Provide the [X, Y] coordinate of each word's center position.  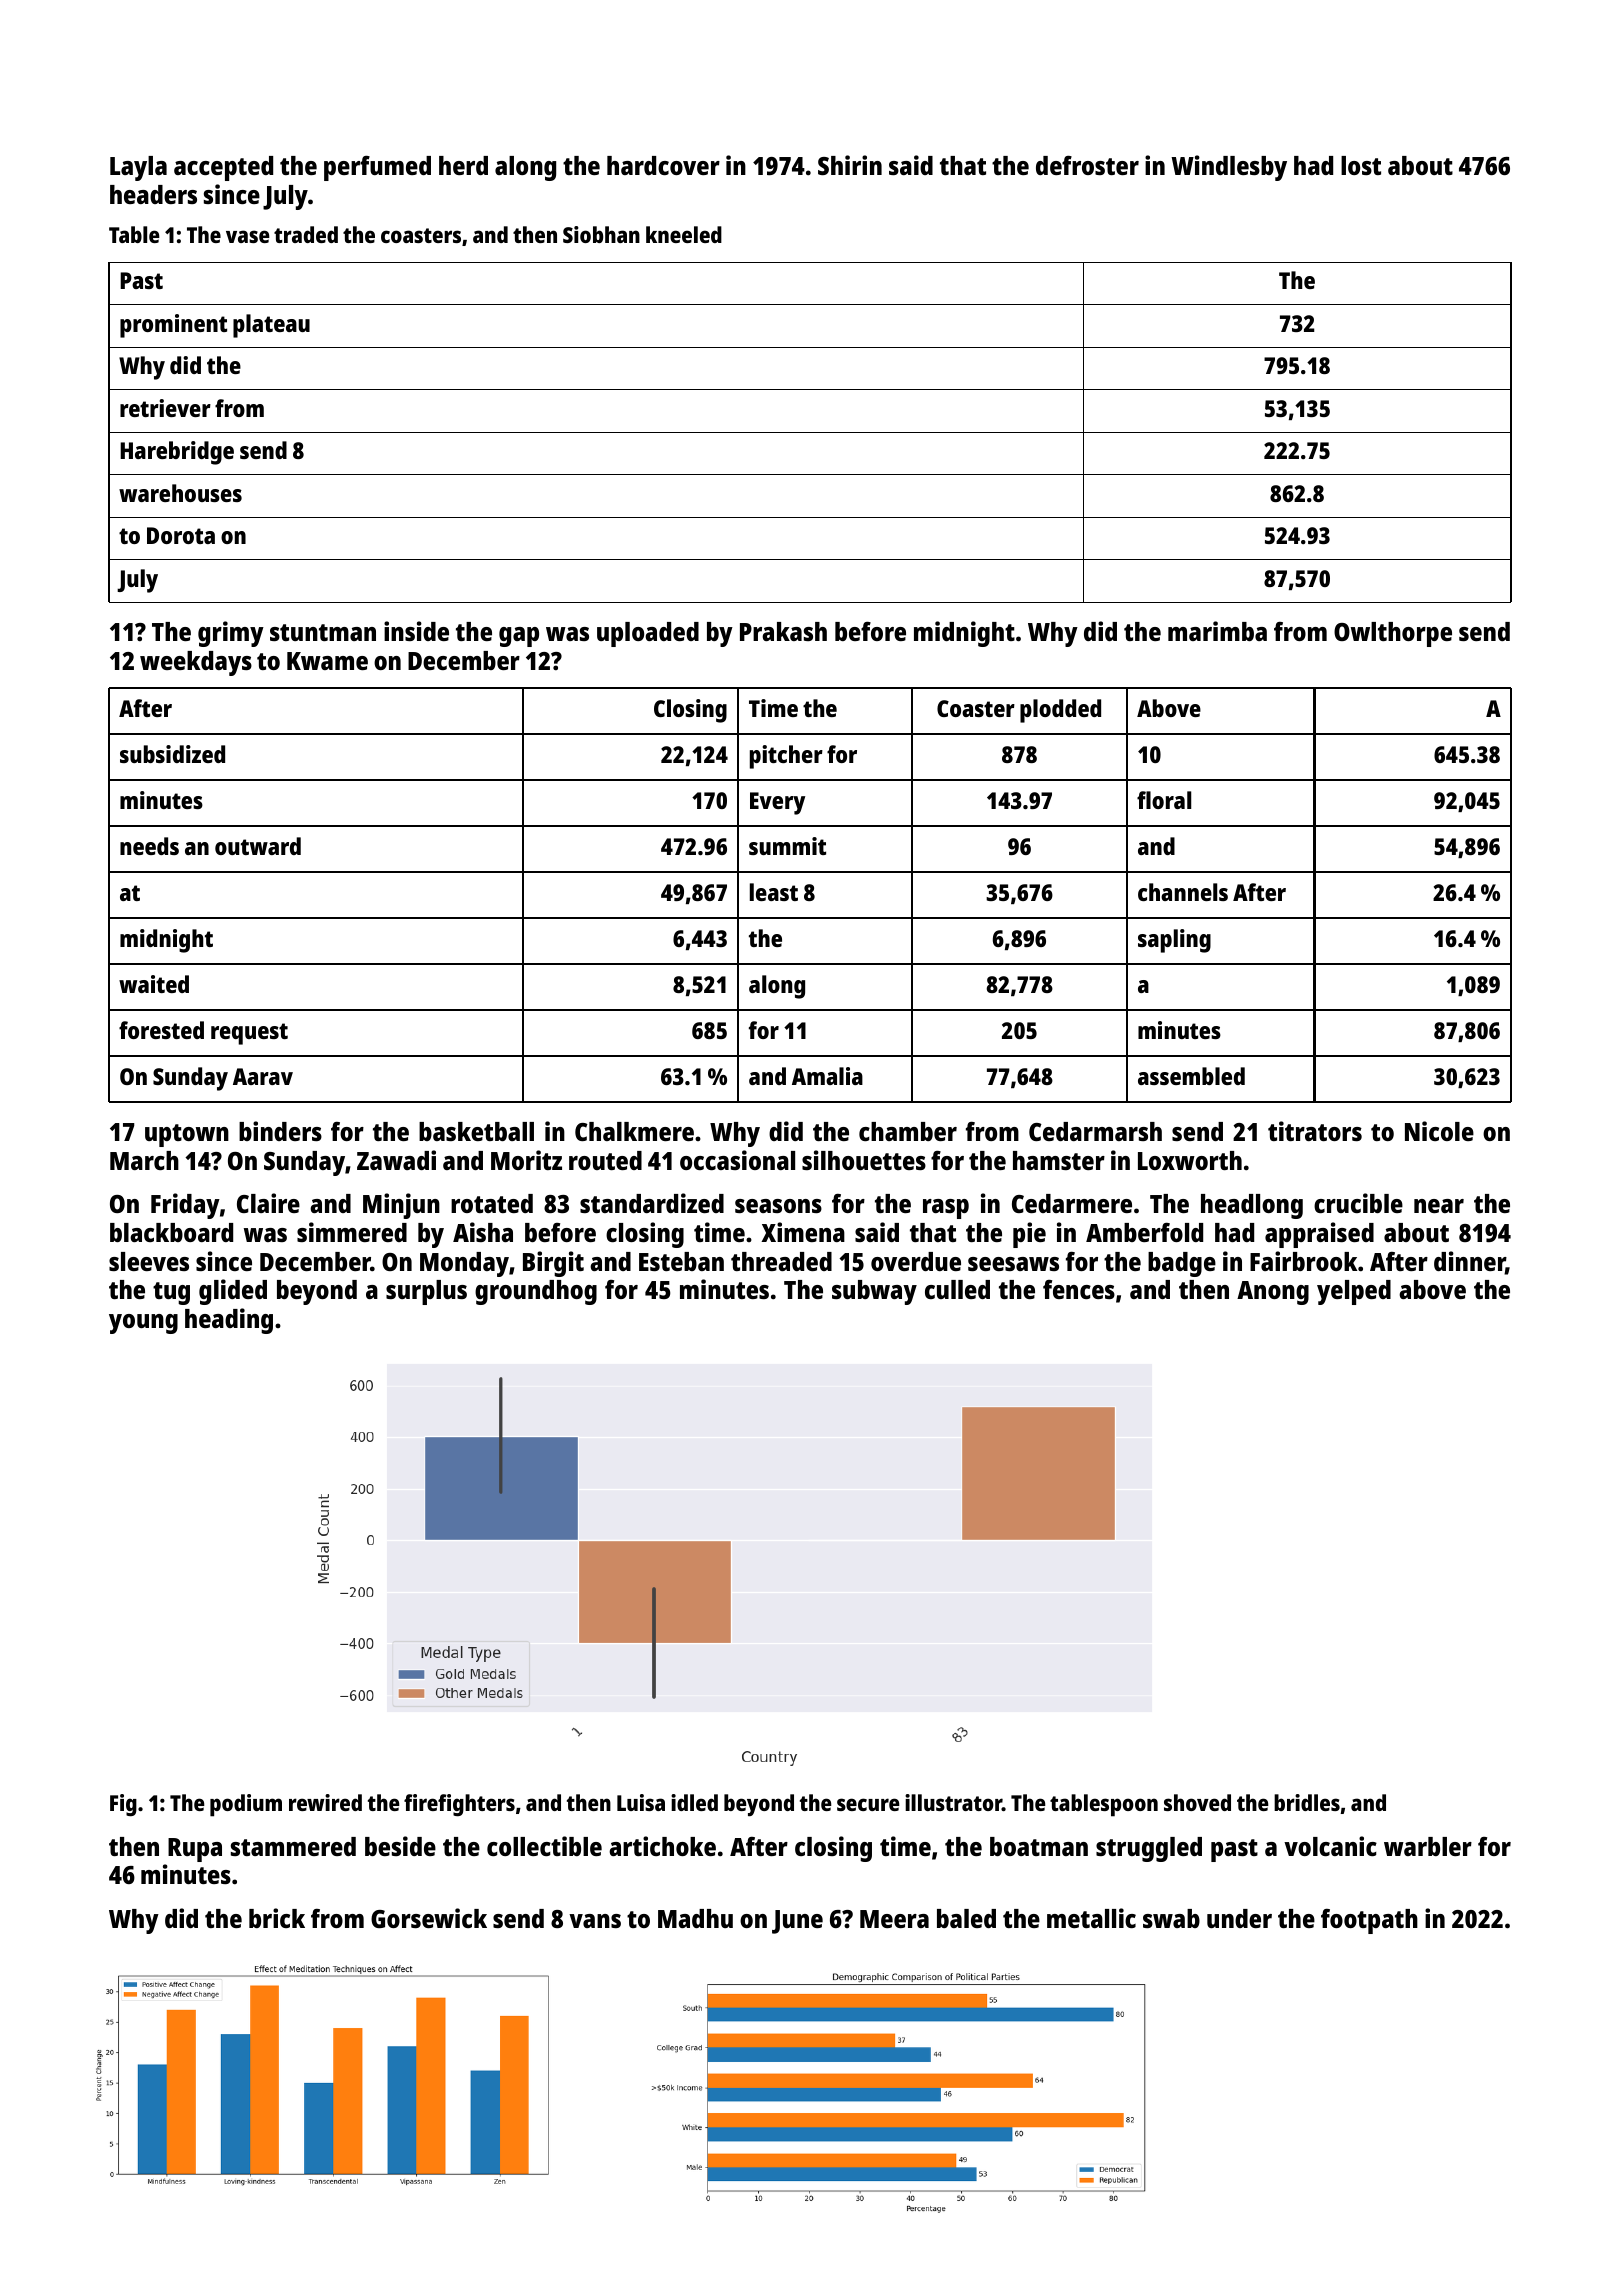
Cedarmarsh [1095, 1131]
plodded [1060, 711]
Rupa [195, 1850]
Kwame [327, 661]
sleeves [149, 1261]
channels [1183, 892]
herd [463, 165]
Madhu [695, 1918]
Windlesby [1229, 168]
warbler [1428, 1846]
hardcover [663, 165]
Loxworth [1190, 1160]
